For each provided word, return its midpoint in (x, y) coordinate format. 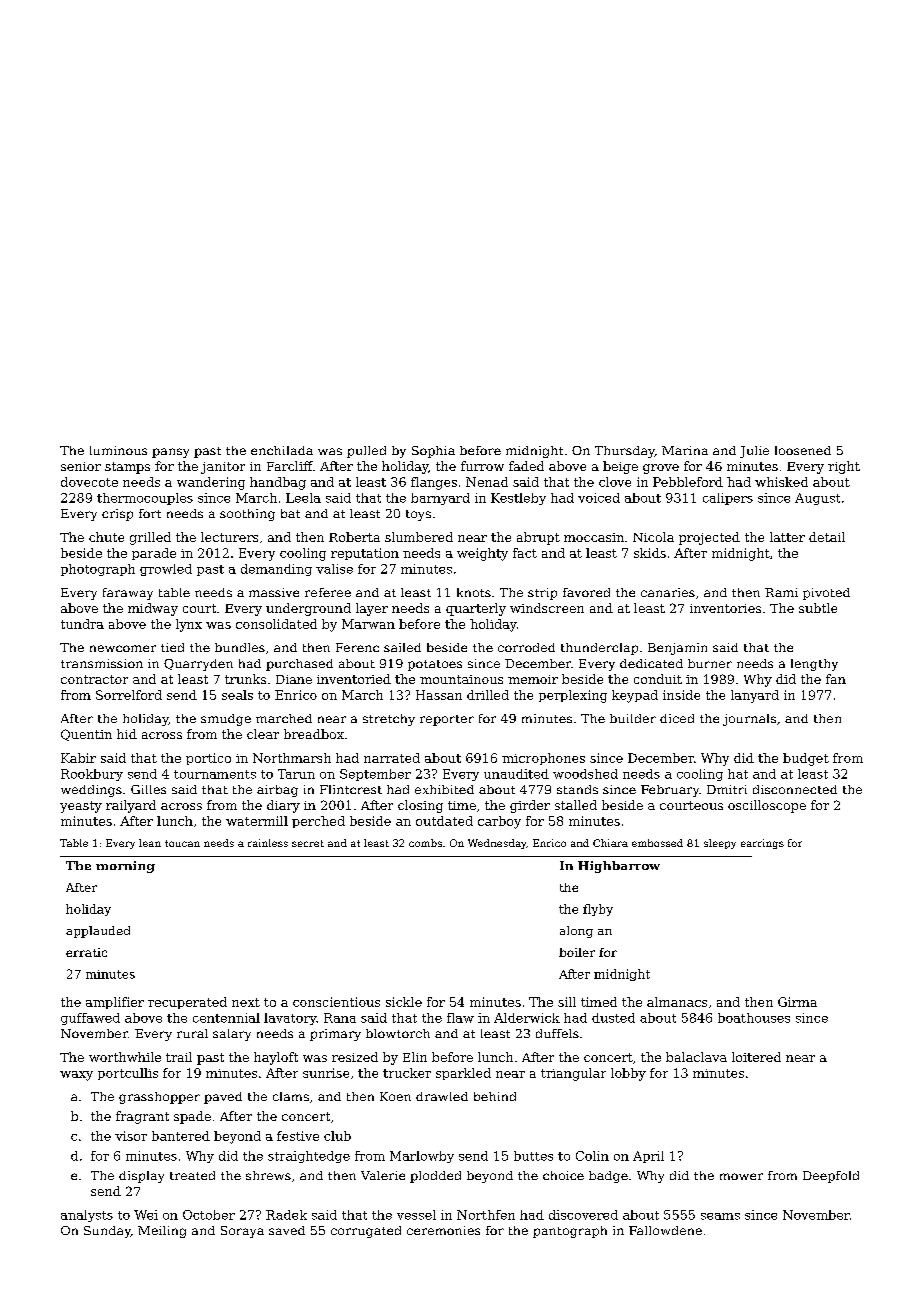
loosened (803, 450)
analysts (87, 1216)
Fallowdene (665, 1230)
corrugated (366, 1232)
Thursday (625, 452)
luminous (118, 450)
